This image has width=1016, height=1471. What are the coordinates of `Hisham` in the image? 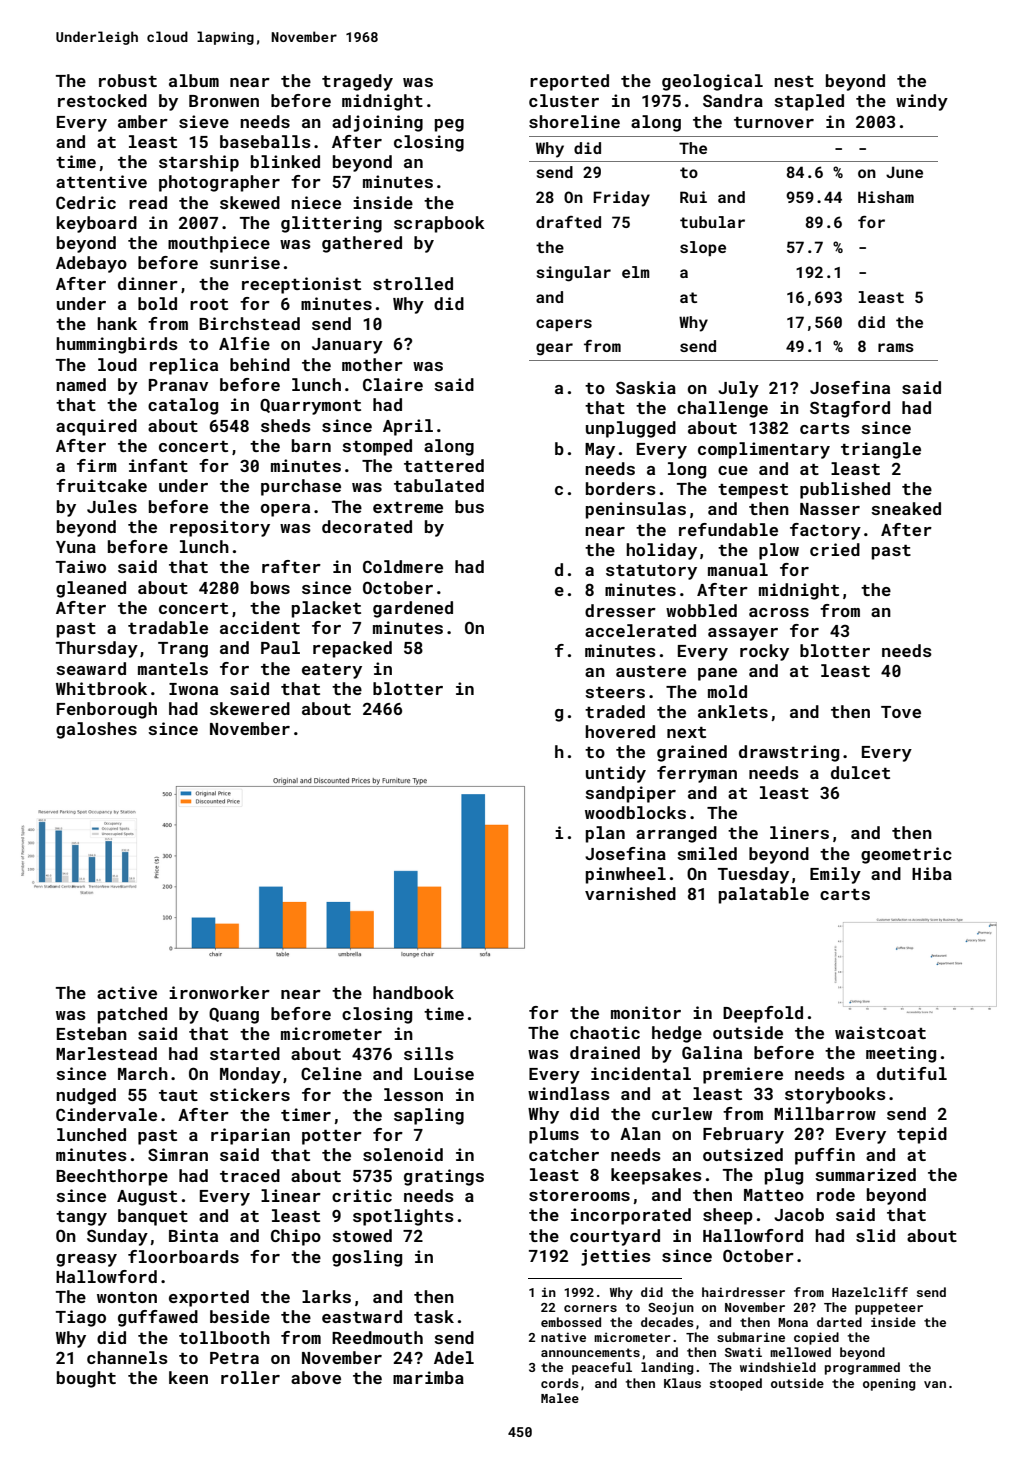 It's located at (886, 197).
